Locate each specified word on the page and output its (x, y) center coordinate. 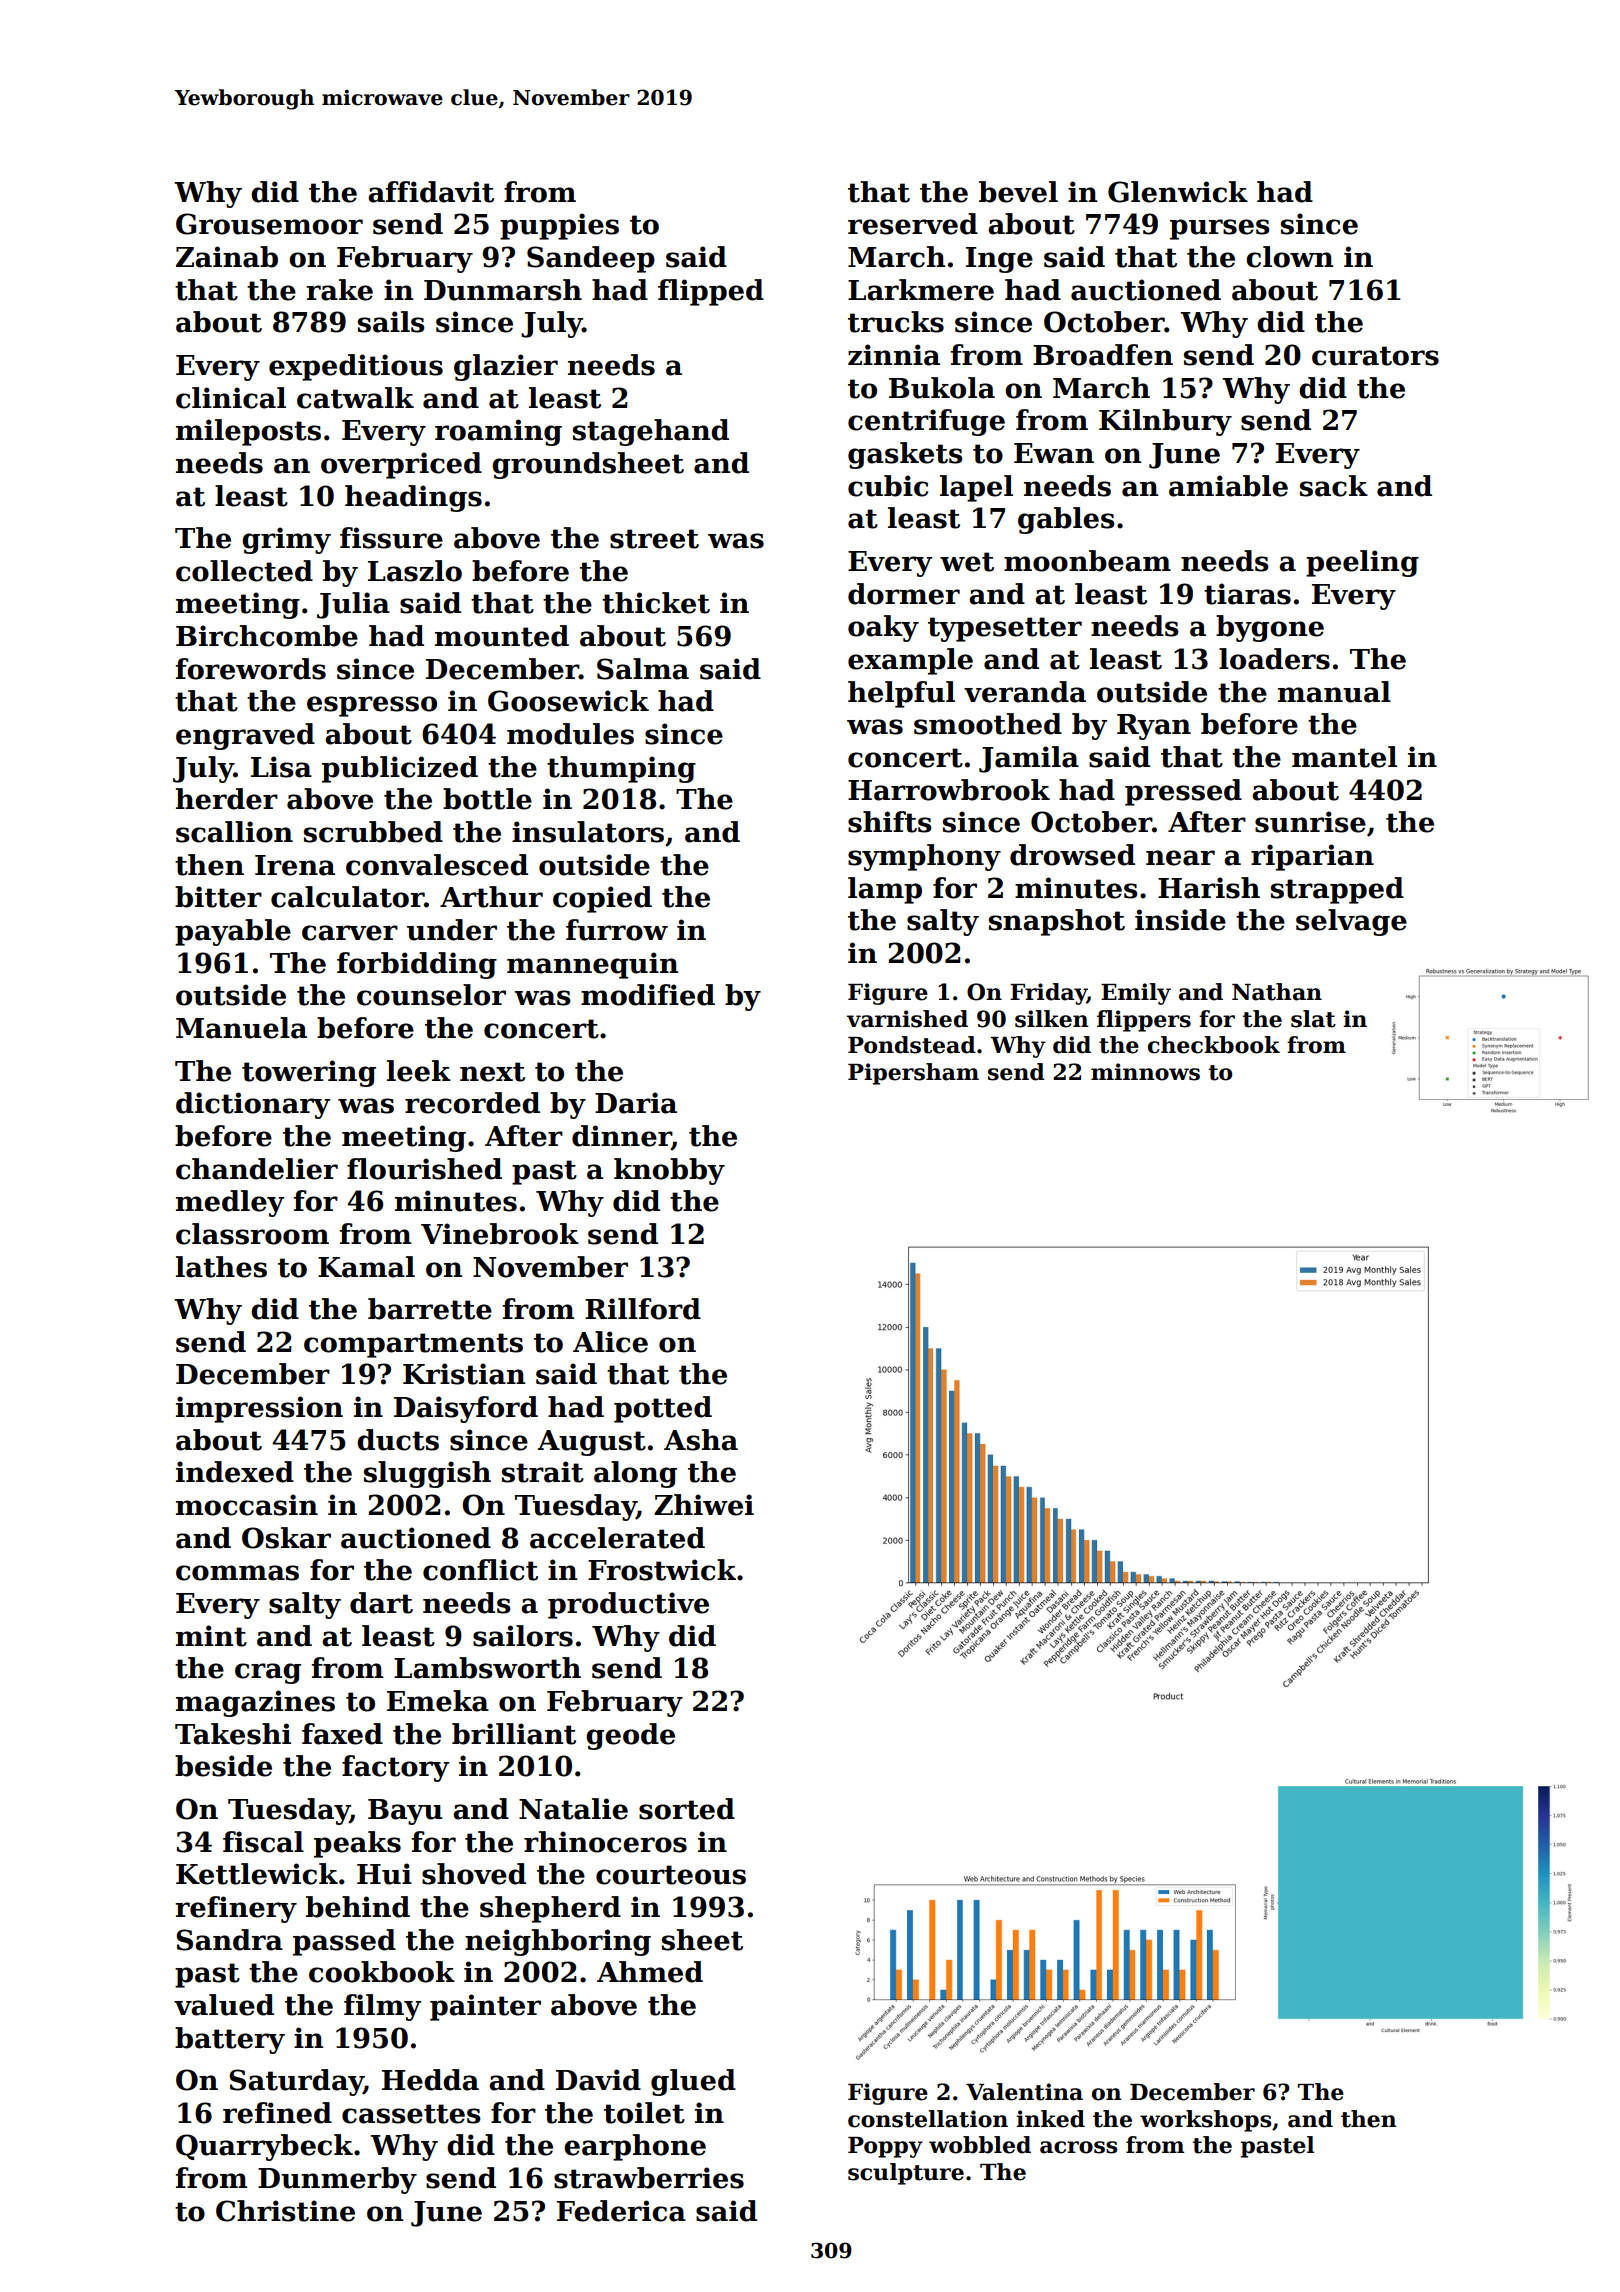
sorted (687, 1809)
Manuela (241, 1028)
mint (211, 1636)
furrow (617, 930)
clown (1289, 257)
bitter (218, 897)
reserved (913, 224)
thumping (621, 769)
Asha (701, 1440)
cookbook (382, 1972)
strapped (1337, 890)
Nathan (1277, 992)
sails (391, 322)
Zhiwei (704, 1505)
